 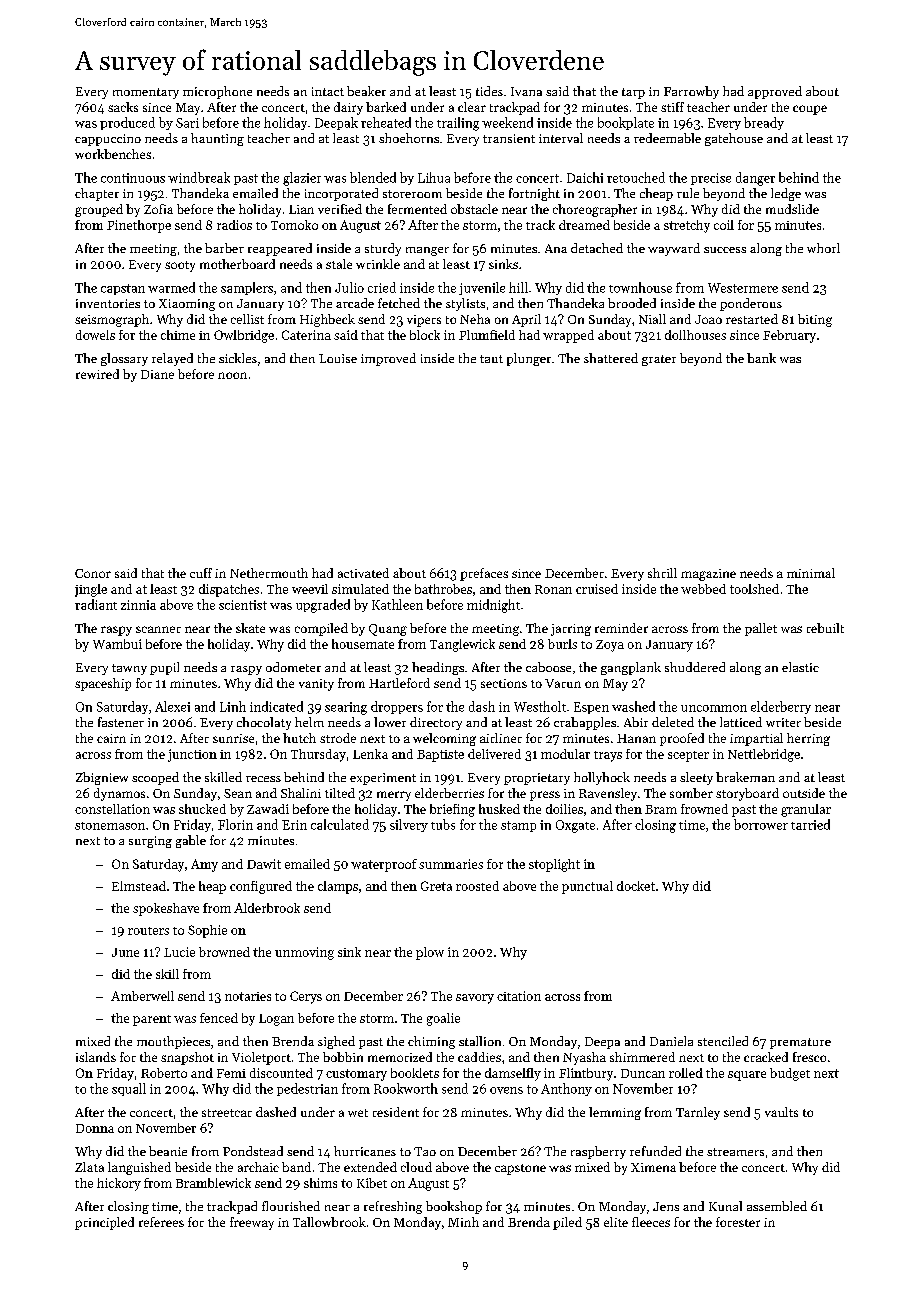 What do you see at coordinates (427, 251) in the screenshot?
I see `manger` at bounding box center [427, 251].
